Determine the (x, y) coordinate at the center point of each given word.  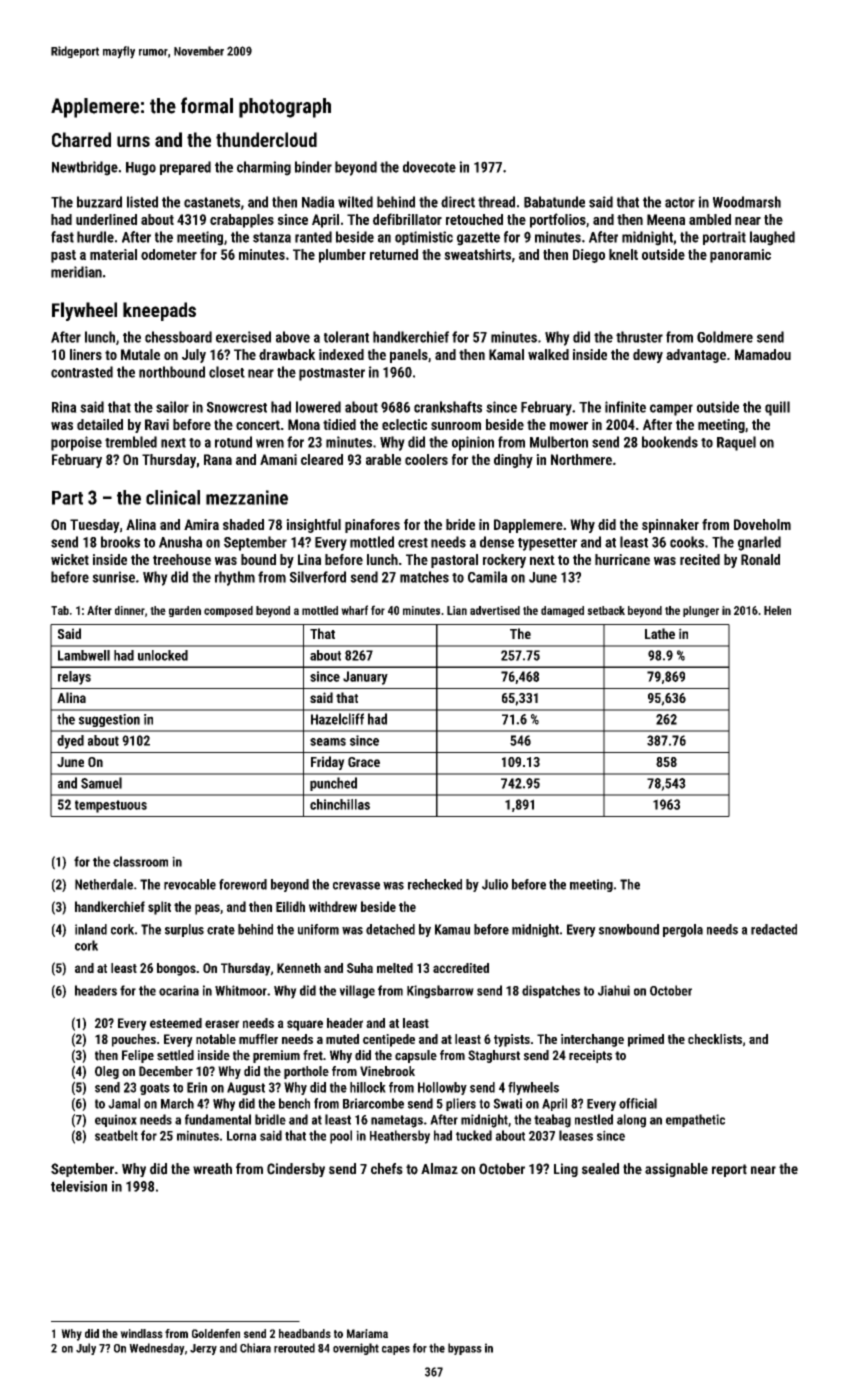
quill (777, 408)
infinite (625, 407)
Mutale (140, 354)
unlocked (163, 655)
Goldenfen (216, 1333)
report (729, 1170)
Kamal (506, 354)
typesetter (547, 544)
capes (396, 1350)
